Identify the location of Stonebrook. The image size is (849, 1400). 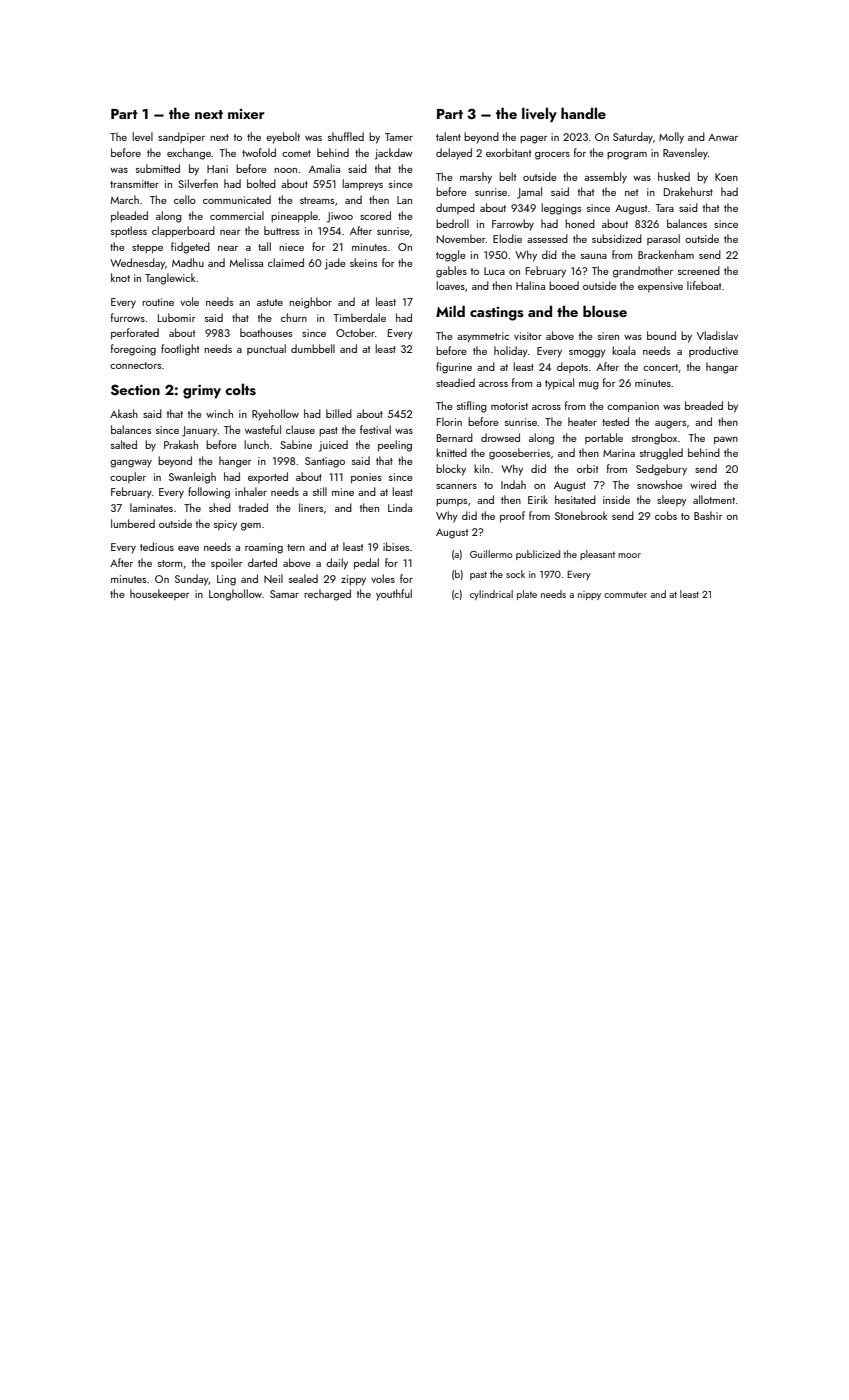
(581, 515).
